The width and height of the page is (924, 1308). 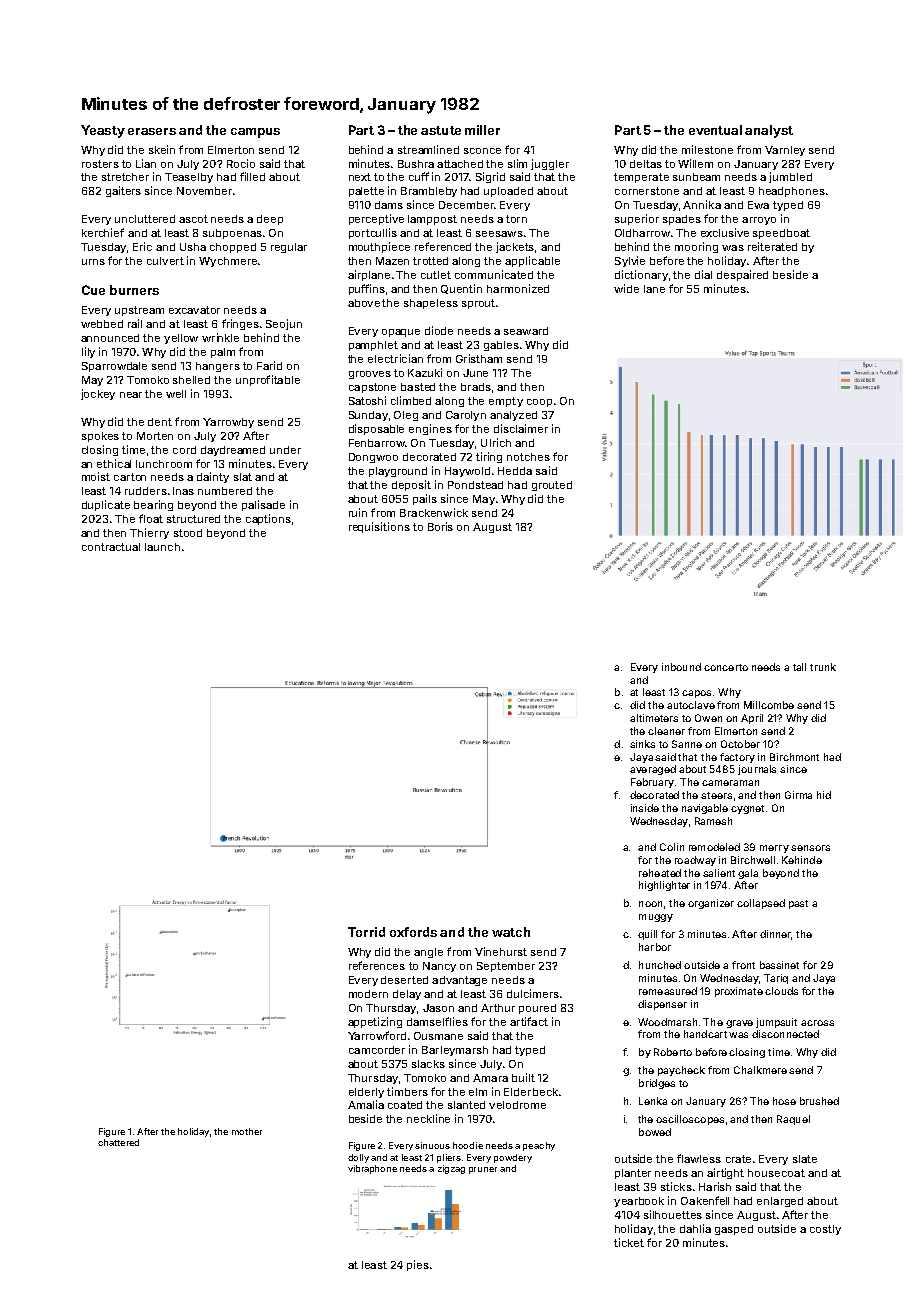 I want to click on chattered, so click(x=118, y=1142).
